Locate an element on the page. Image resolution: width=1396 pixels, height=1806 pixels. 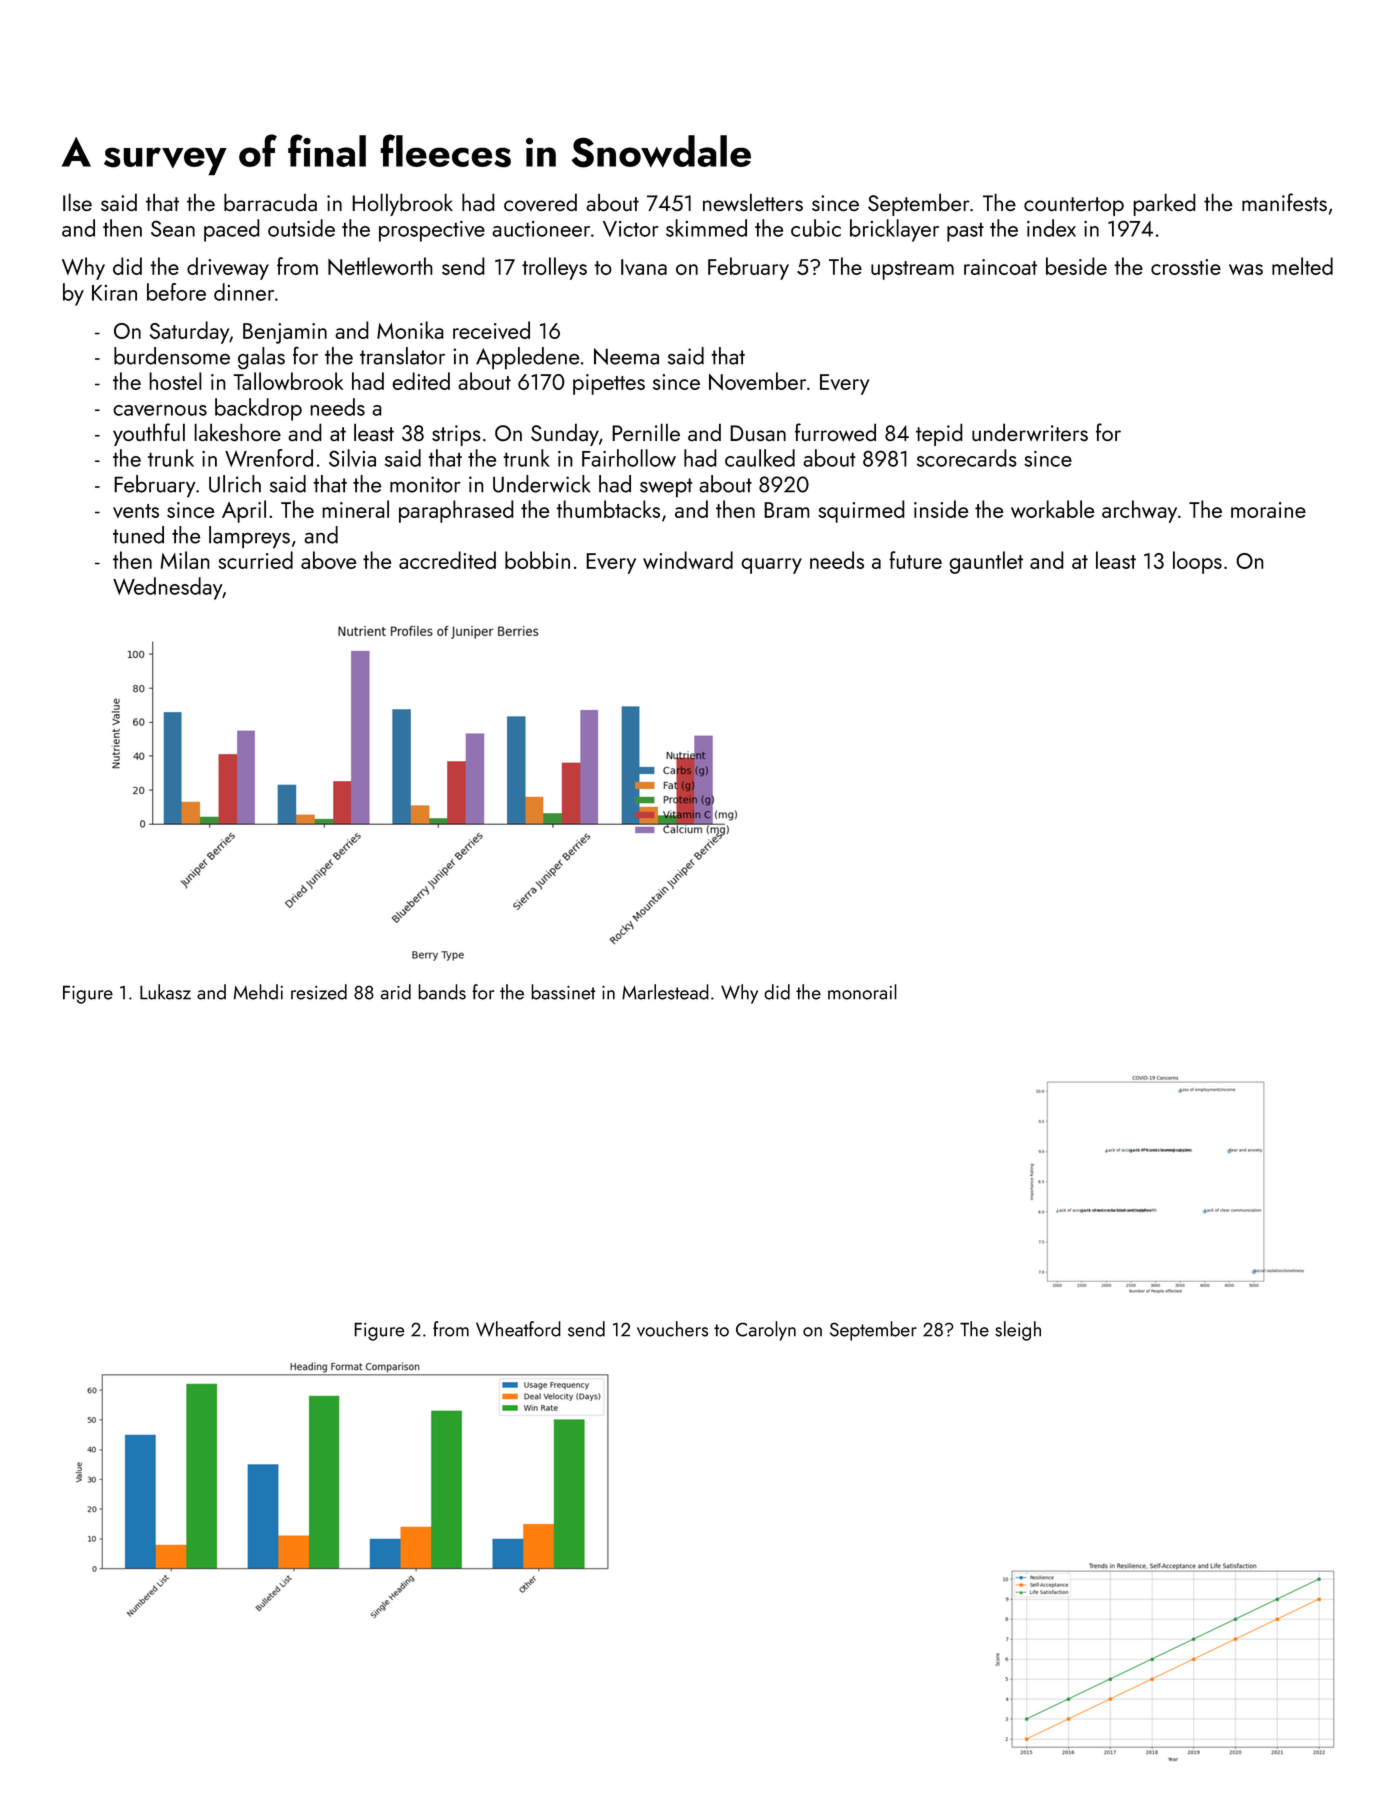
lakeshore is located at coordinates (237, 432).
